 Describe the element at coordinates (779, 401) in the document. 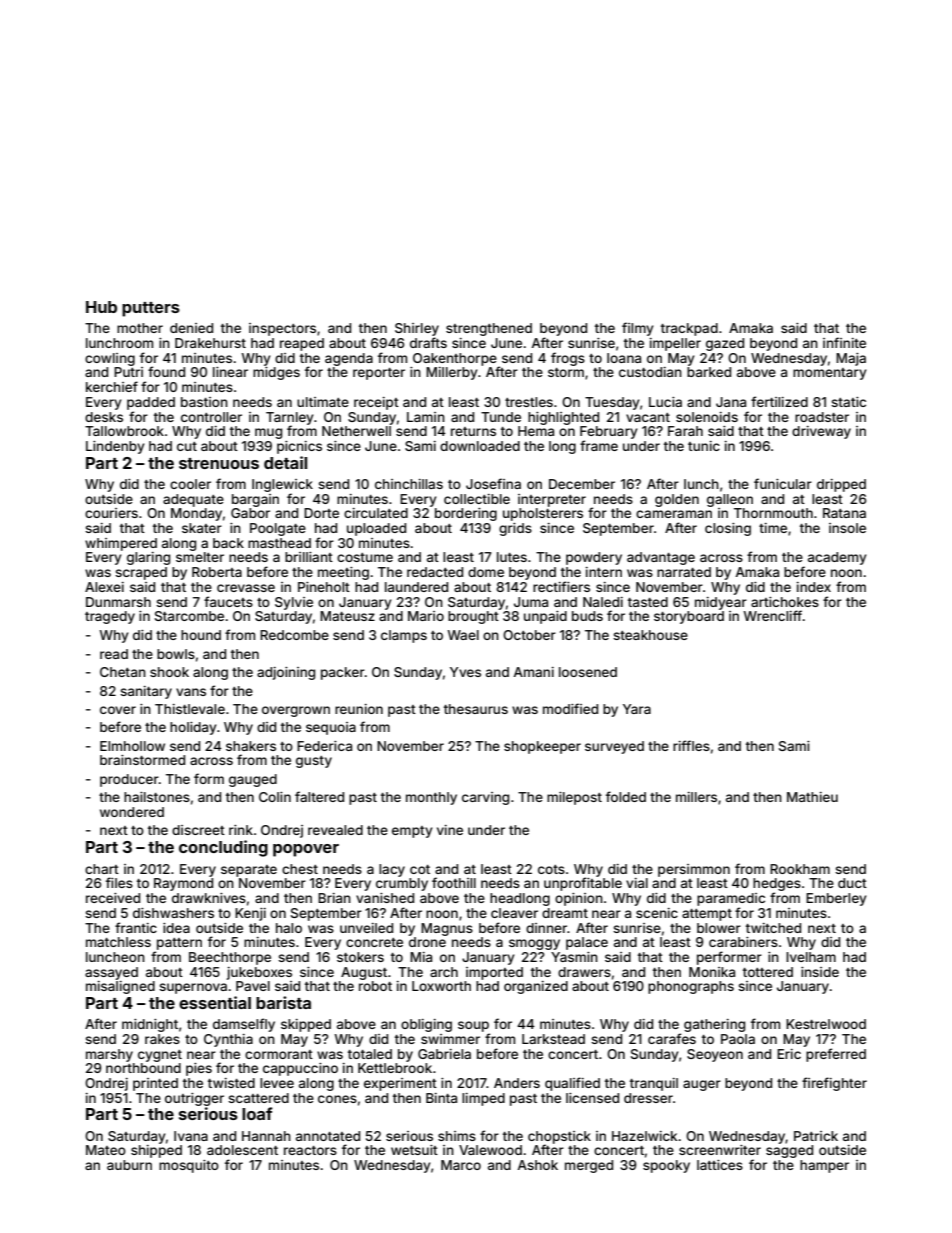

I see `fertilized` at that location.
